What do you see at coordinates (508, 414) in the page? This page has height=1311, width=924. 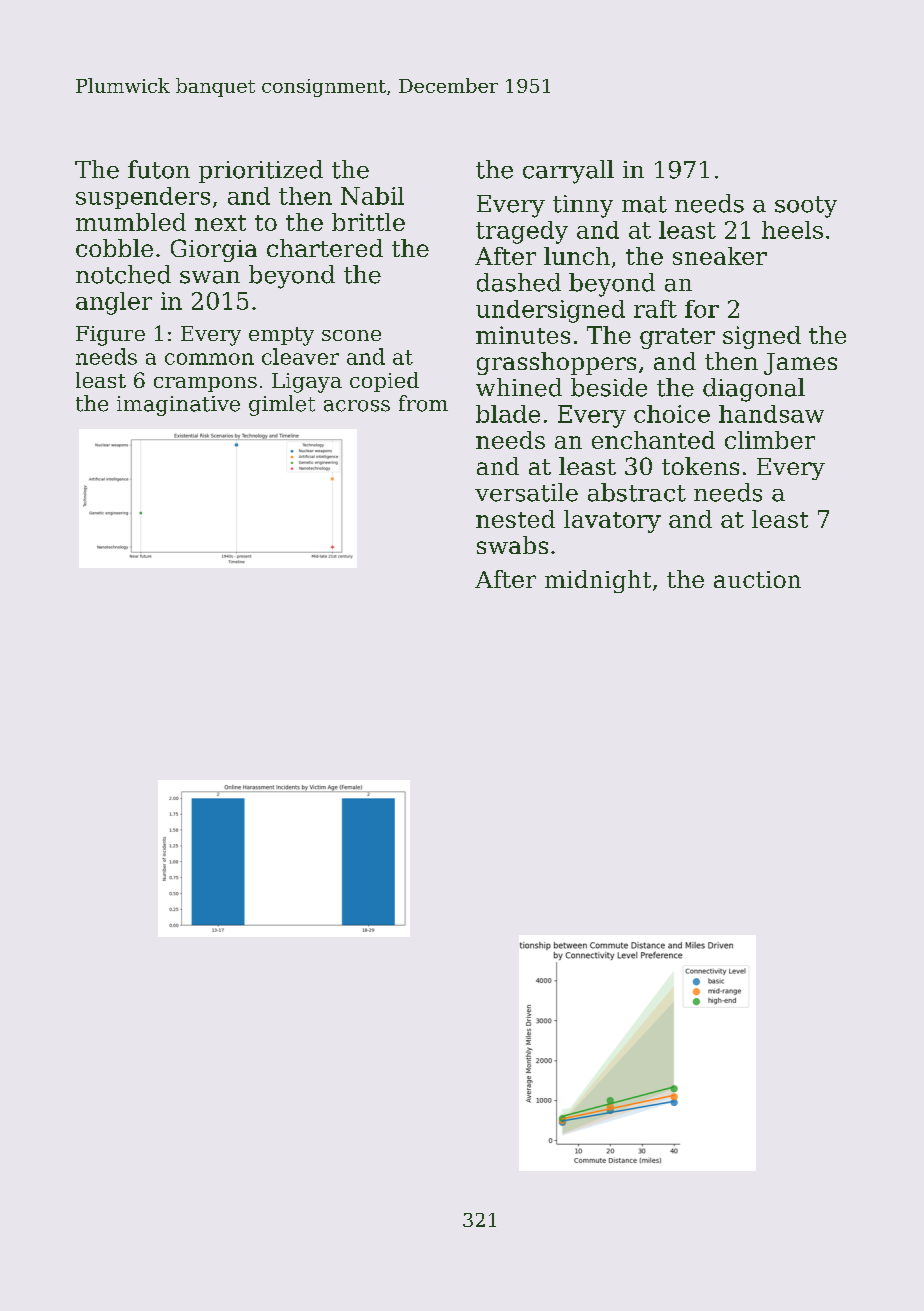 I see `blade` at bounding box center [508, 414].
